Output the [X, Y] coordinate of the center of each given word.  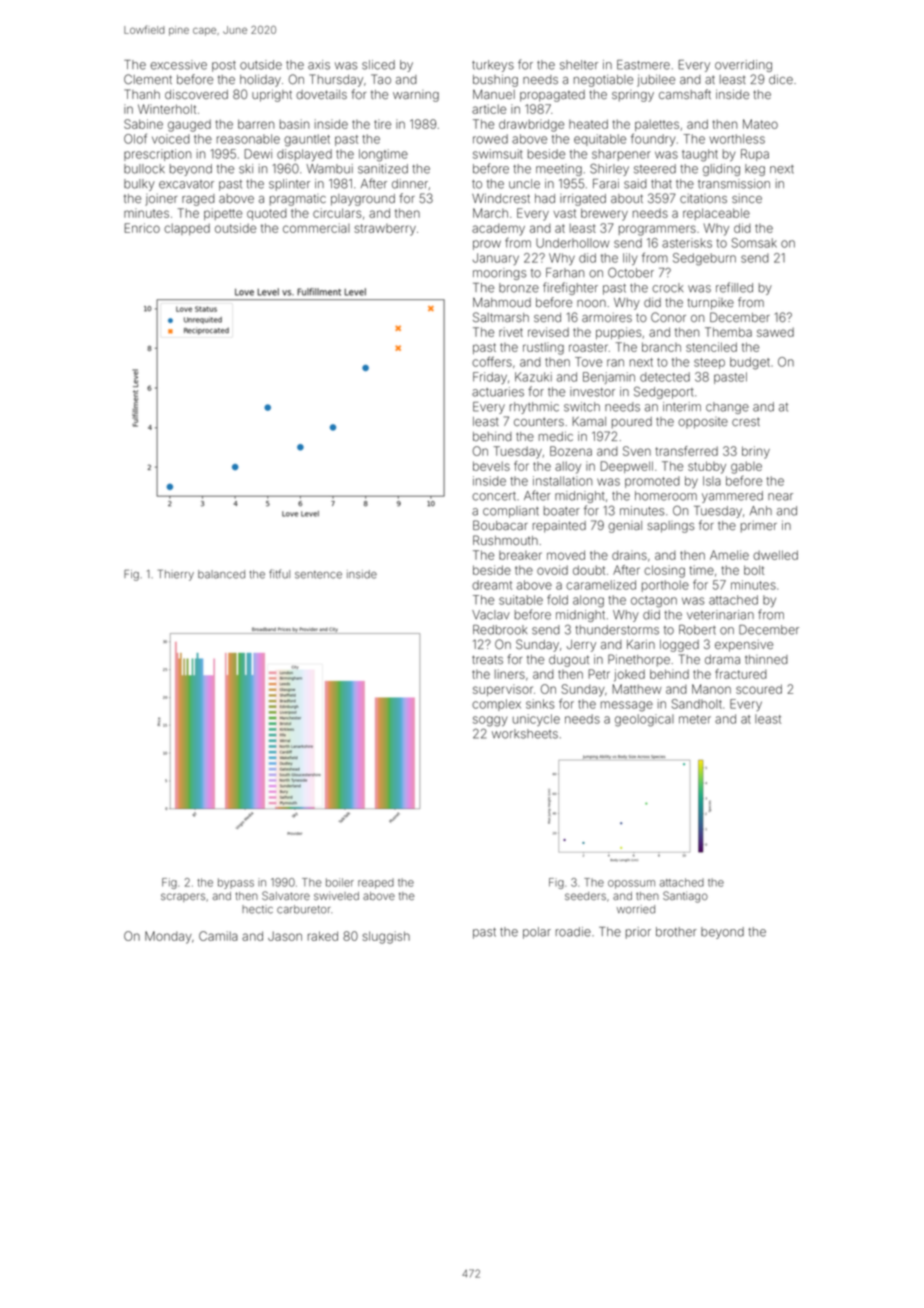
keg [755, 170]
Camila [218, 936]
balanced [221, 574]
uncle [524, 184]
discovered [196, 94]
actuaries [498, 392]
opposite [703, 423]
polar [537, 933]
